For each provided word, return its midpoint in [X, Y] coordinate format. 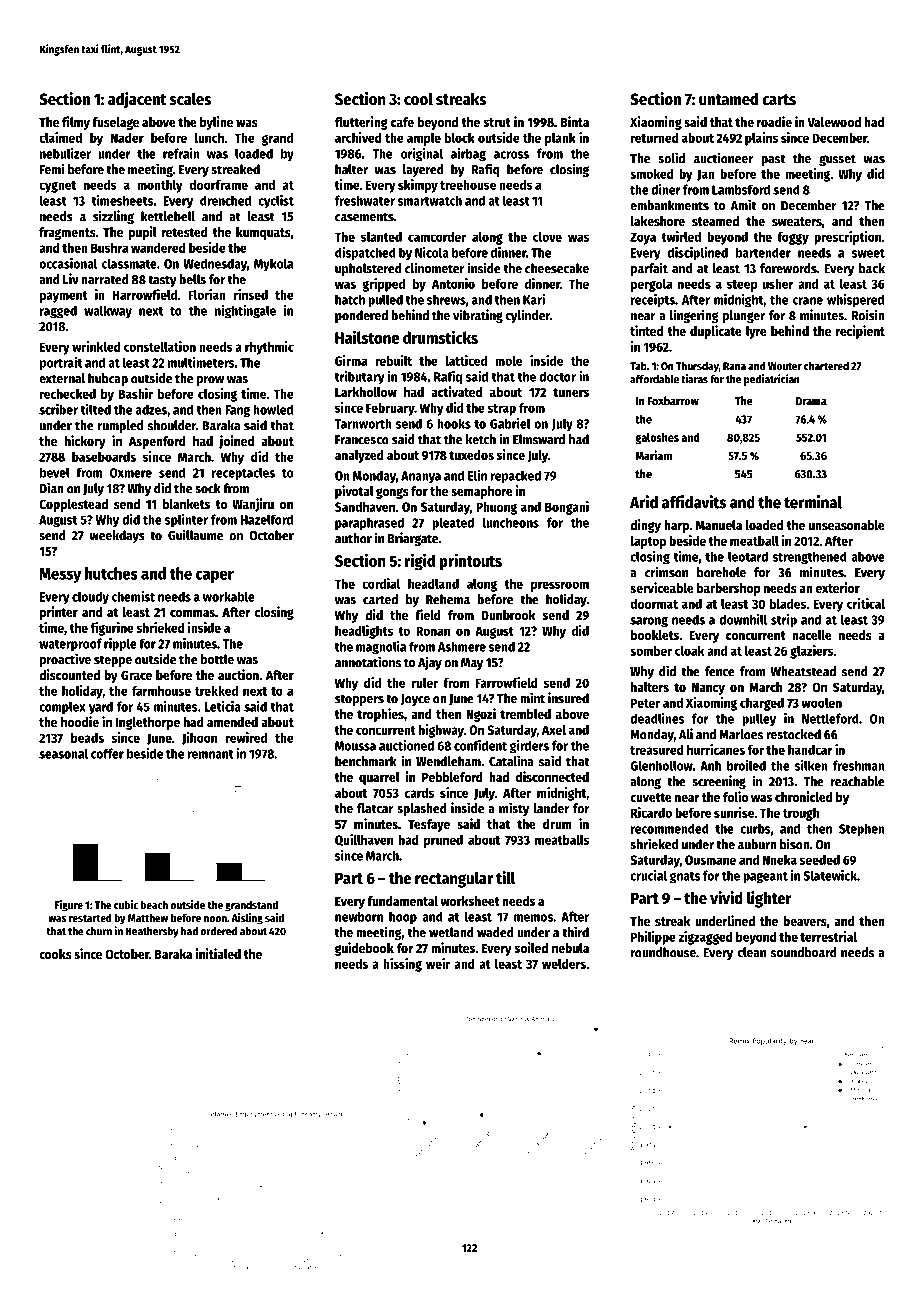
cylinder [527, 316]
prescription [847, 238]
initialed [218, 953]
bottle [217, 659]
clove [547, 237]
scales [190, 99]
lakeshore [657, 221]
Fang [237, 411]
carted [380, 599]
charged [762, 704]
